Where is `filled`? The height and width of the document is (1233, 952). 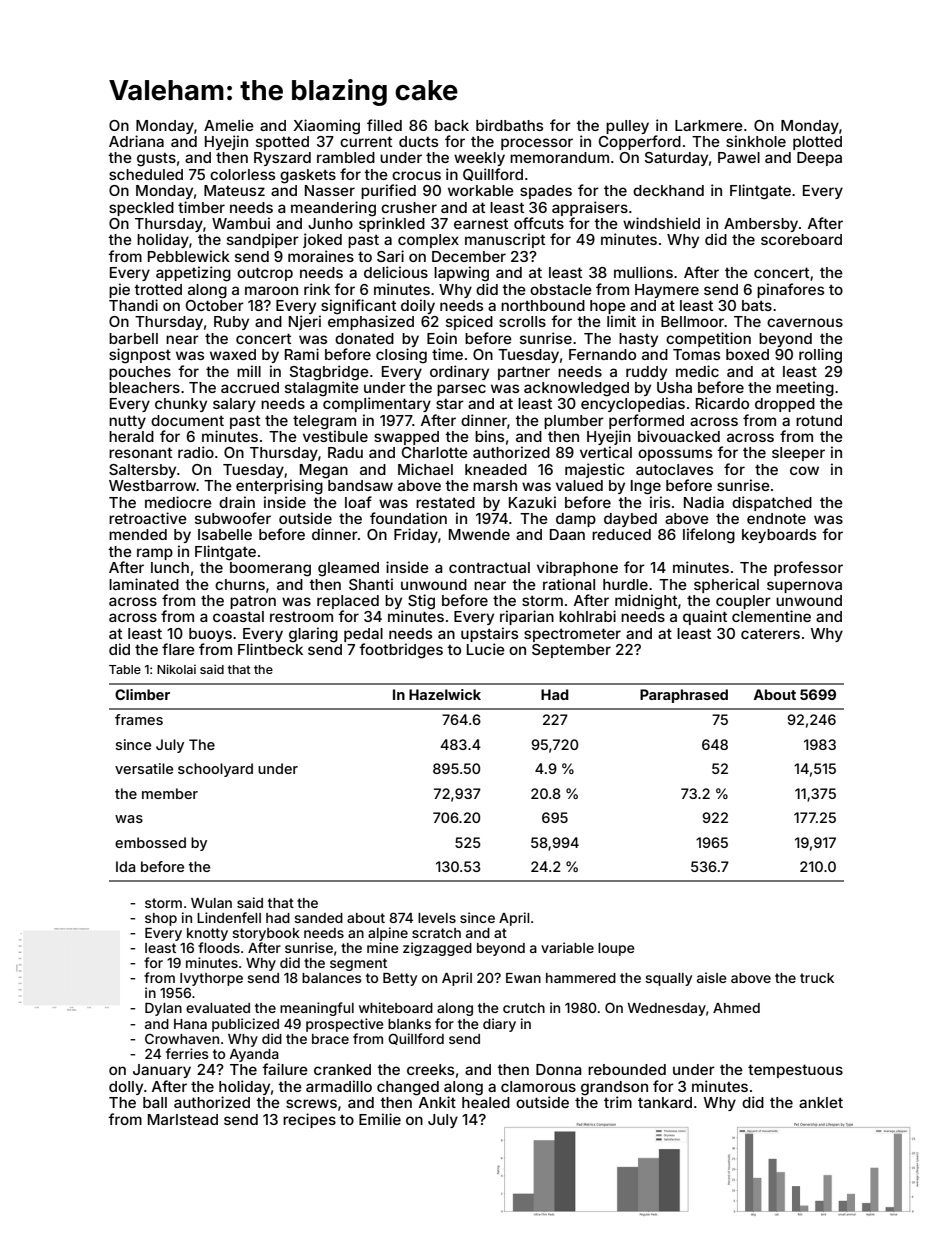
filled is located at coordinates (384, 125).
